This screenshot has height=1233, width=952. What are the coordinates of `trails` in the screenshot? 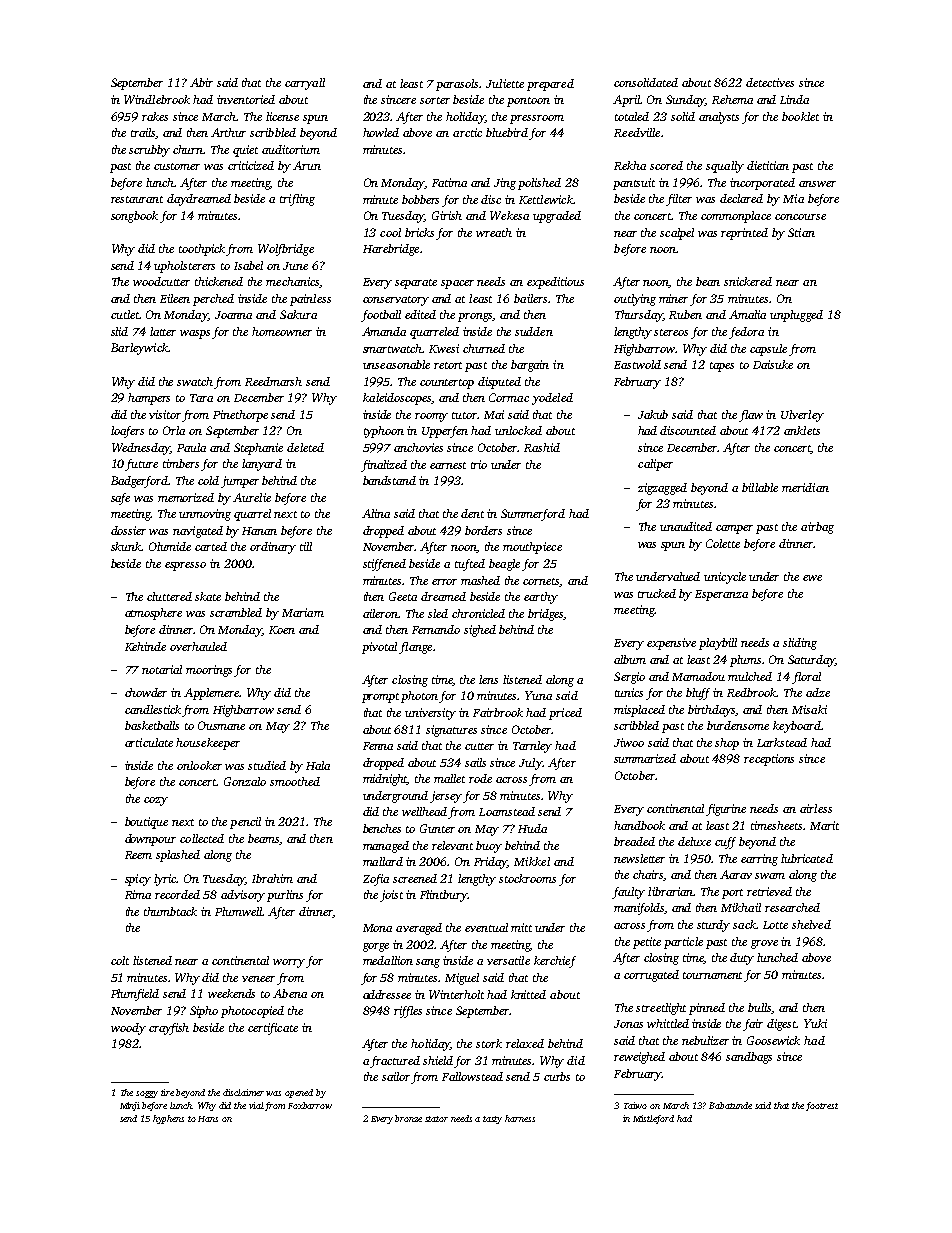 It's located at (143, 133).
